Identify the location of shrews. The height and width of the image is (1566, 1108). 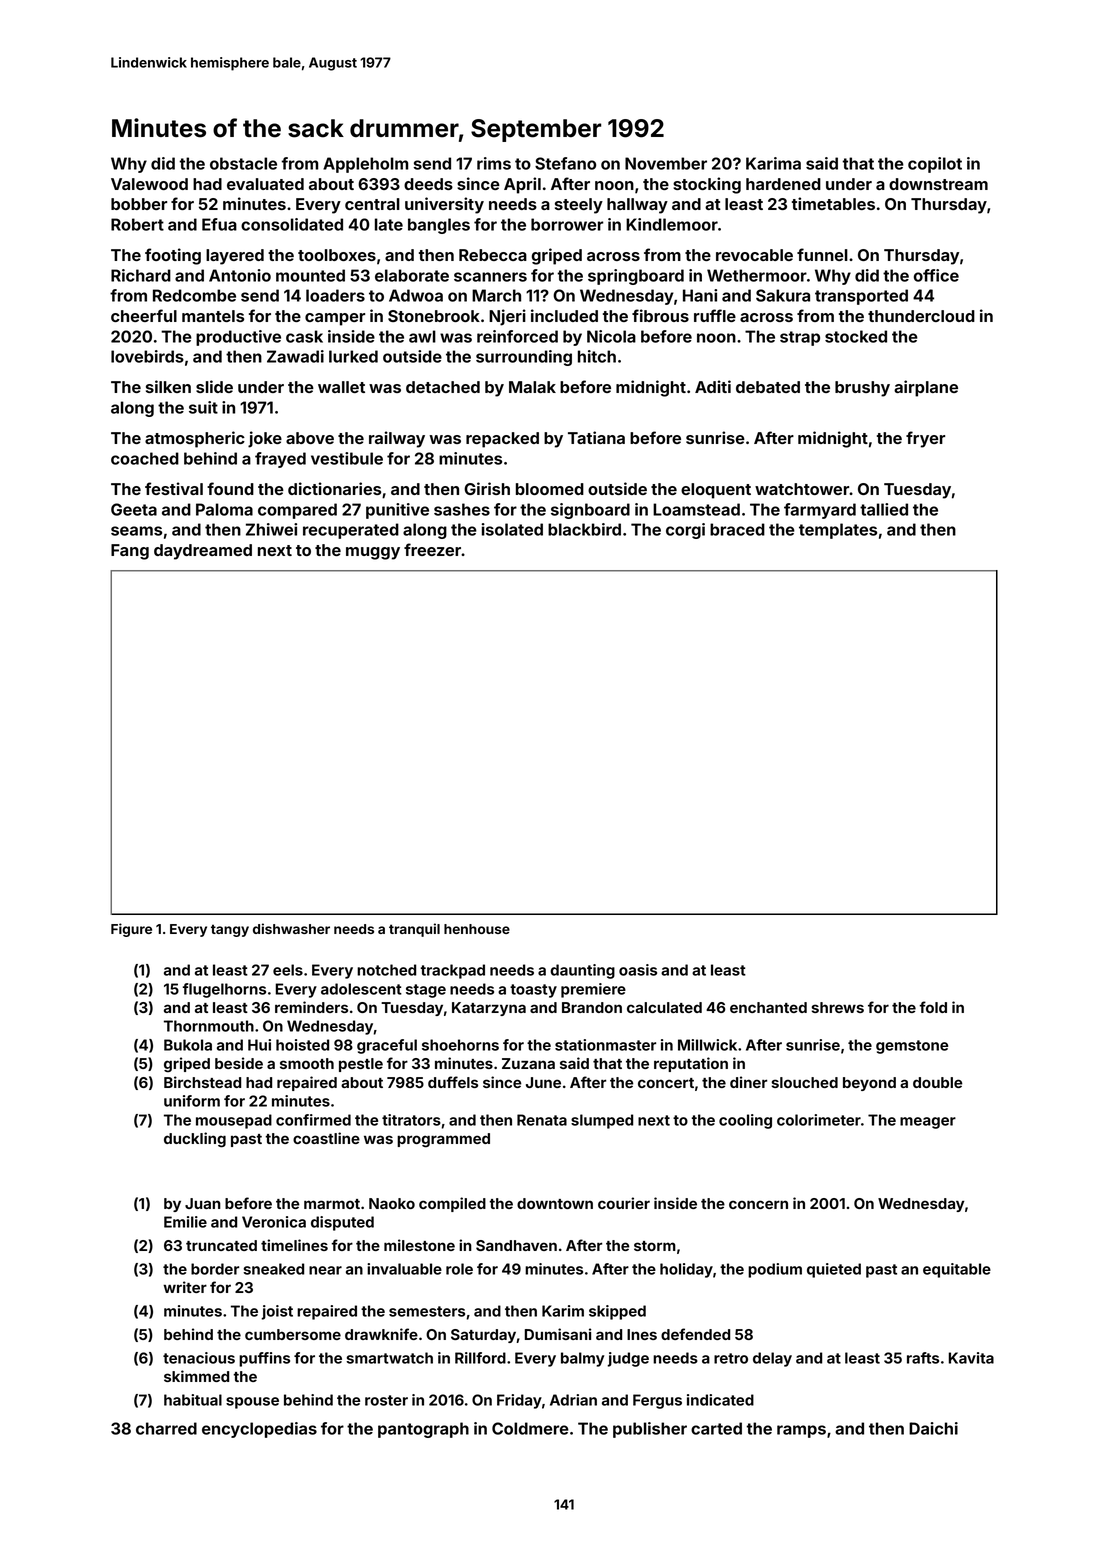
(838, 1007).
